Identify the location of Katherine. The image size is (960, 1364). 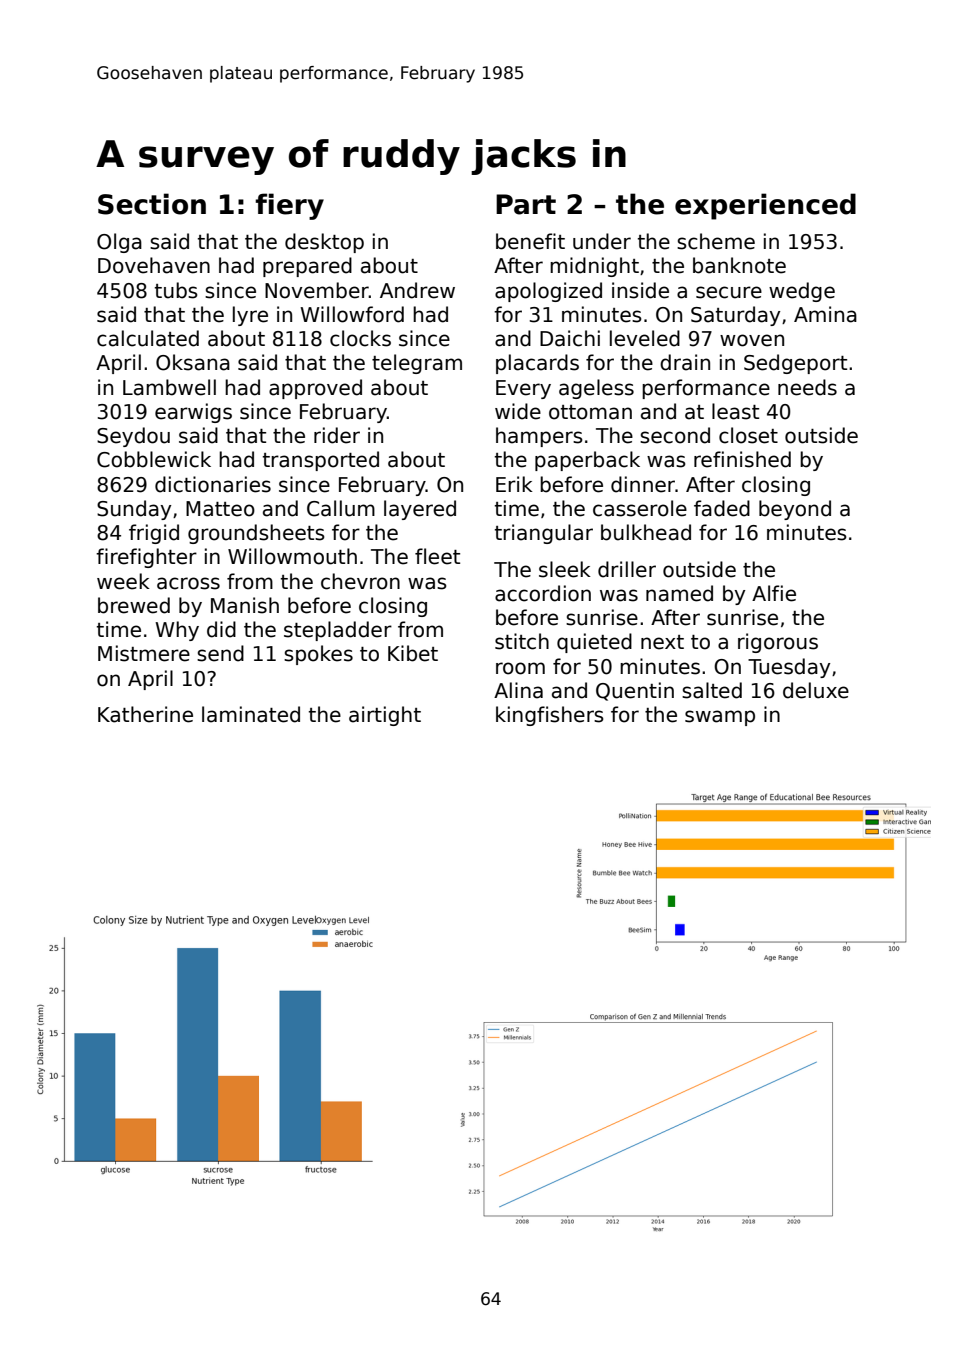
(145, 714).
